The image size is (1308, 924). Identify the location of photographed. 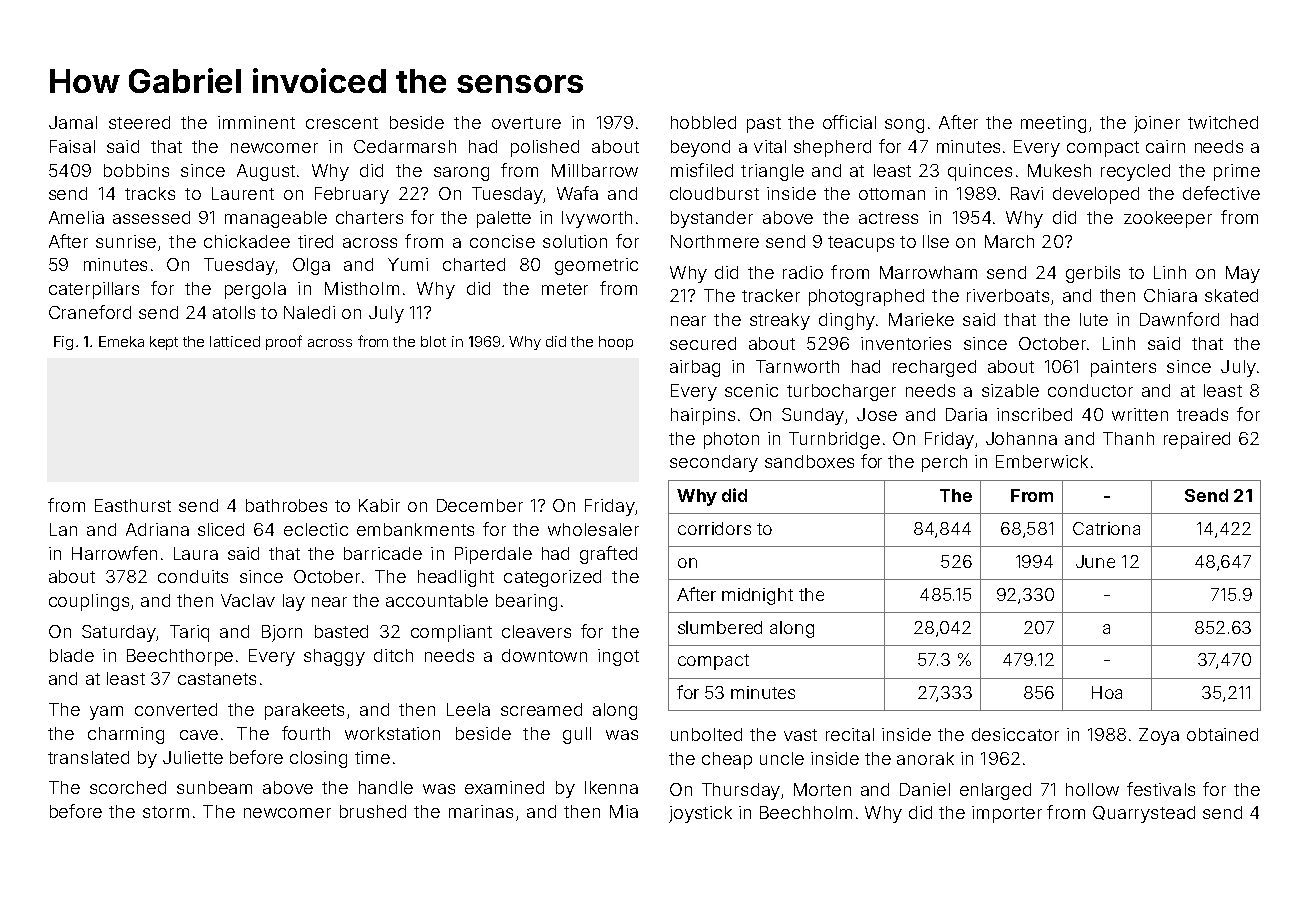
(866, 297).
